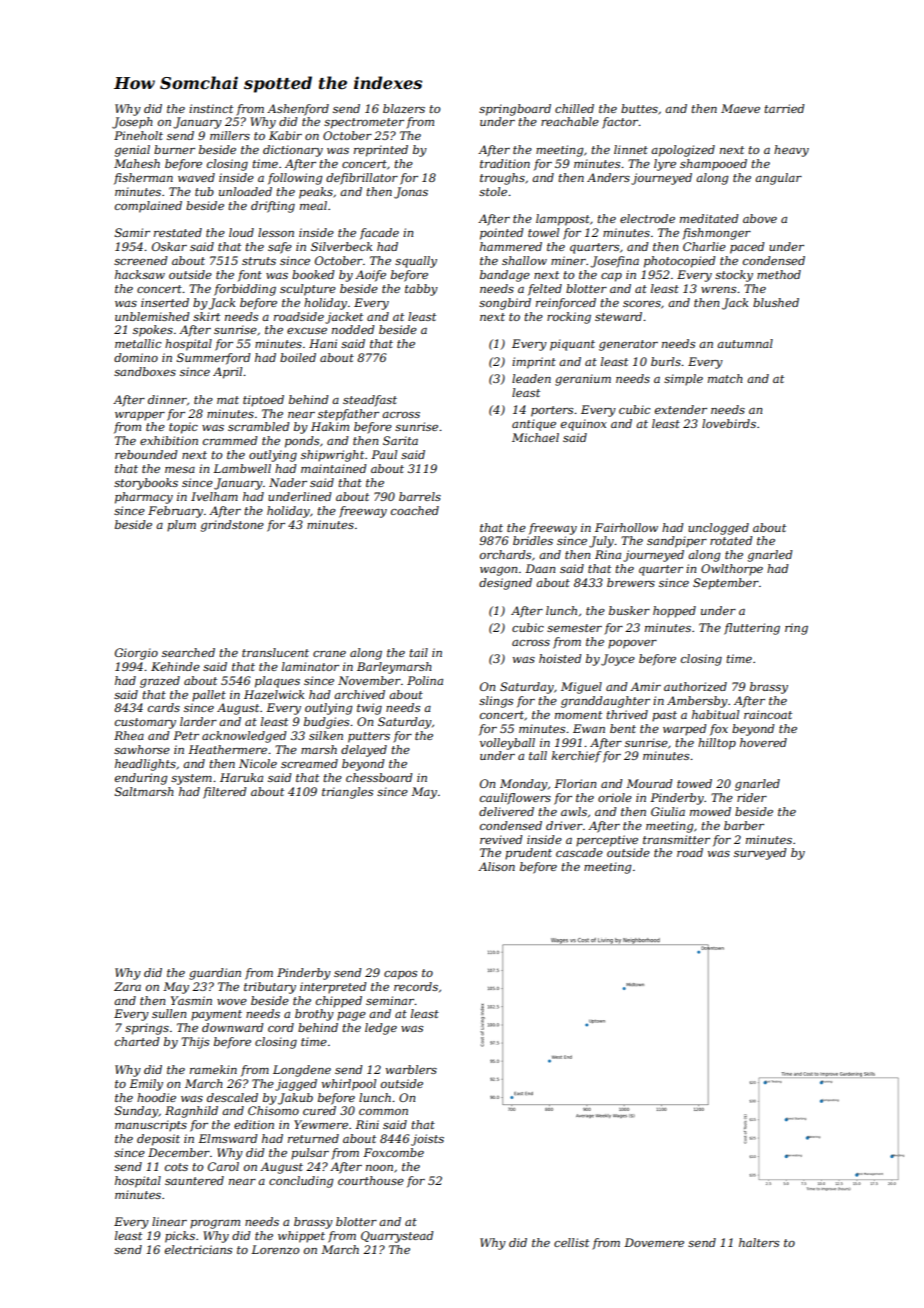 The image size is (924, 1308). Describe the element at coordinates (784, 108) in the screenshot. I see `tarried` at that location.
